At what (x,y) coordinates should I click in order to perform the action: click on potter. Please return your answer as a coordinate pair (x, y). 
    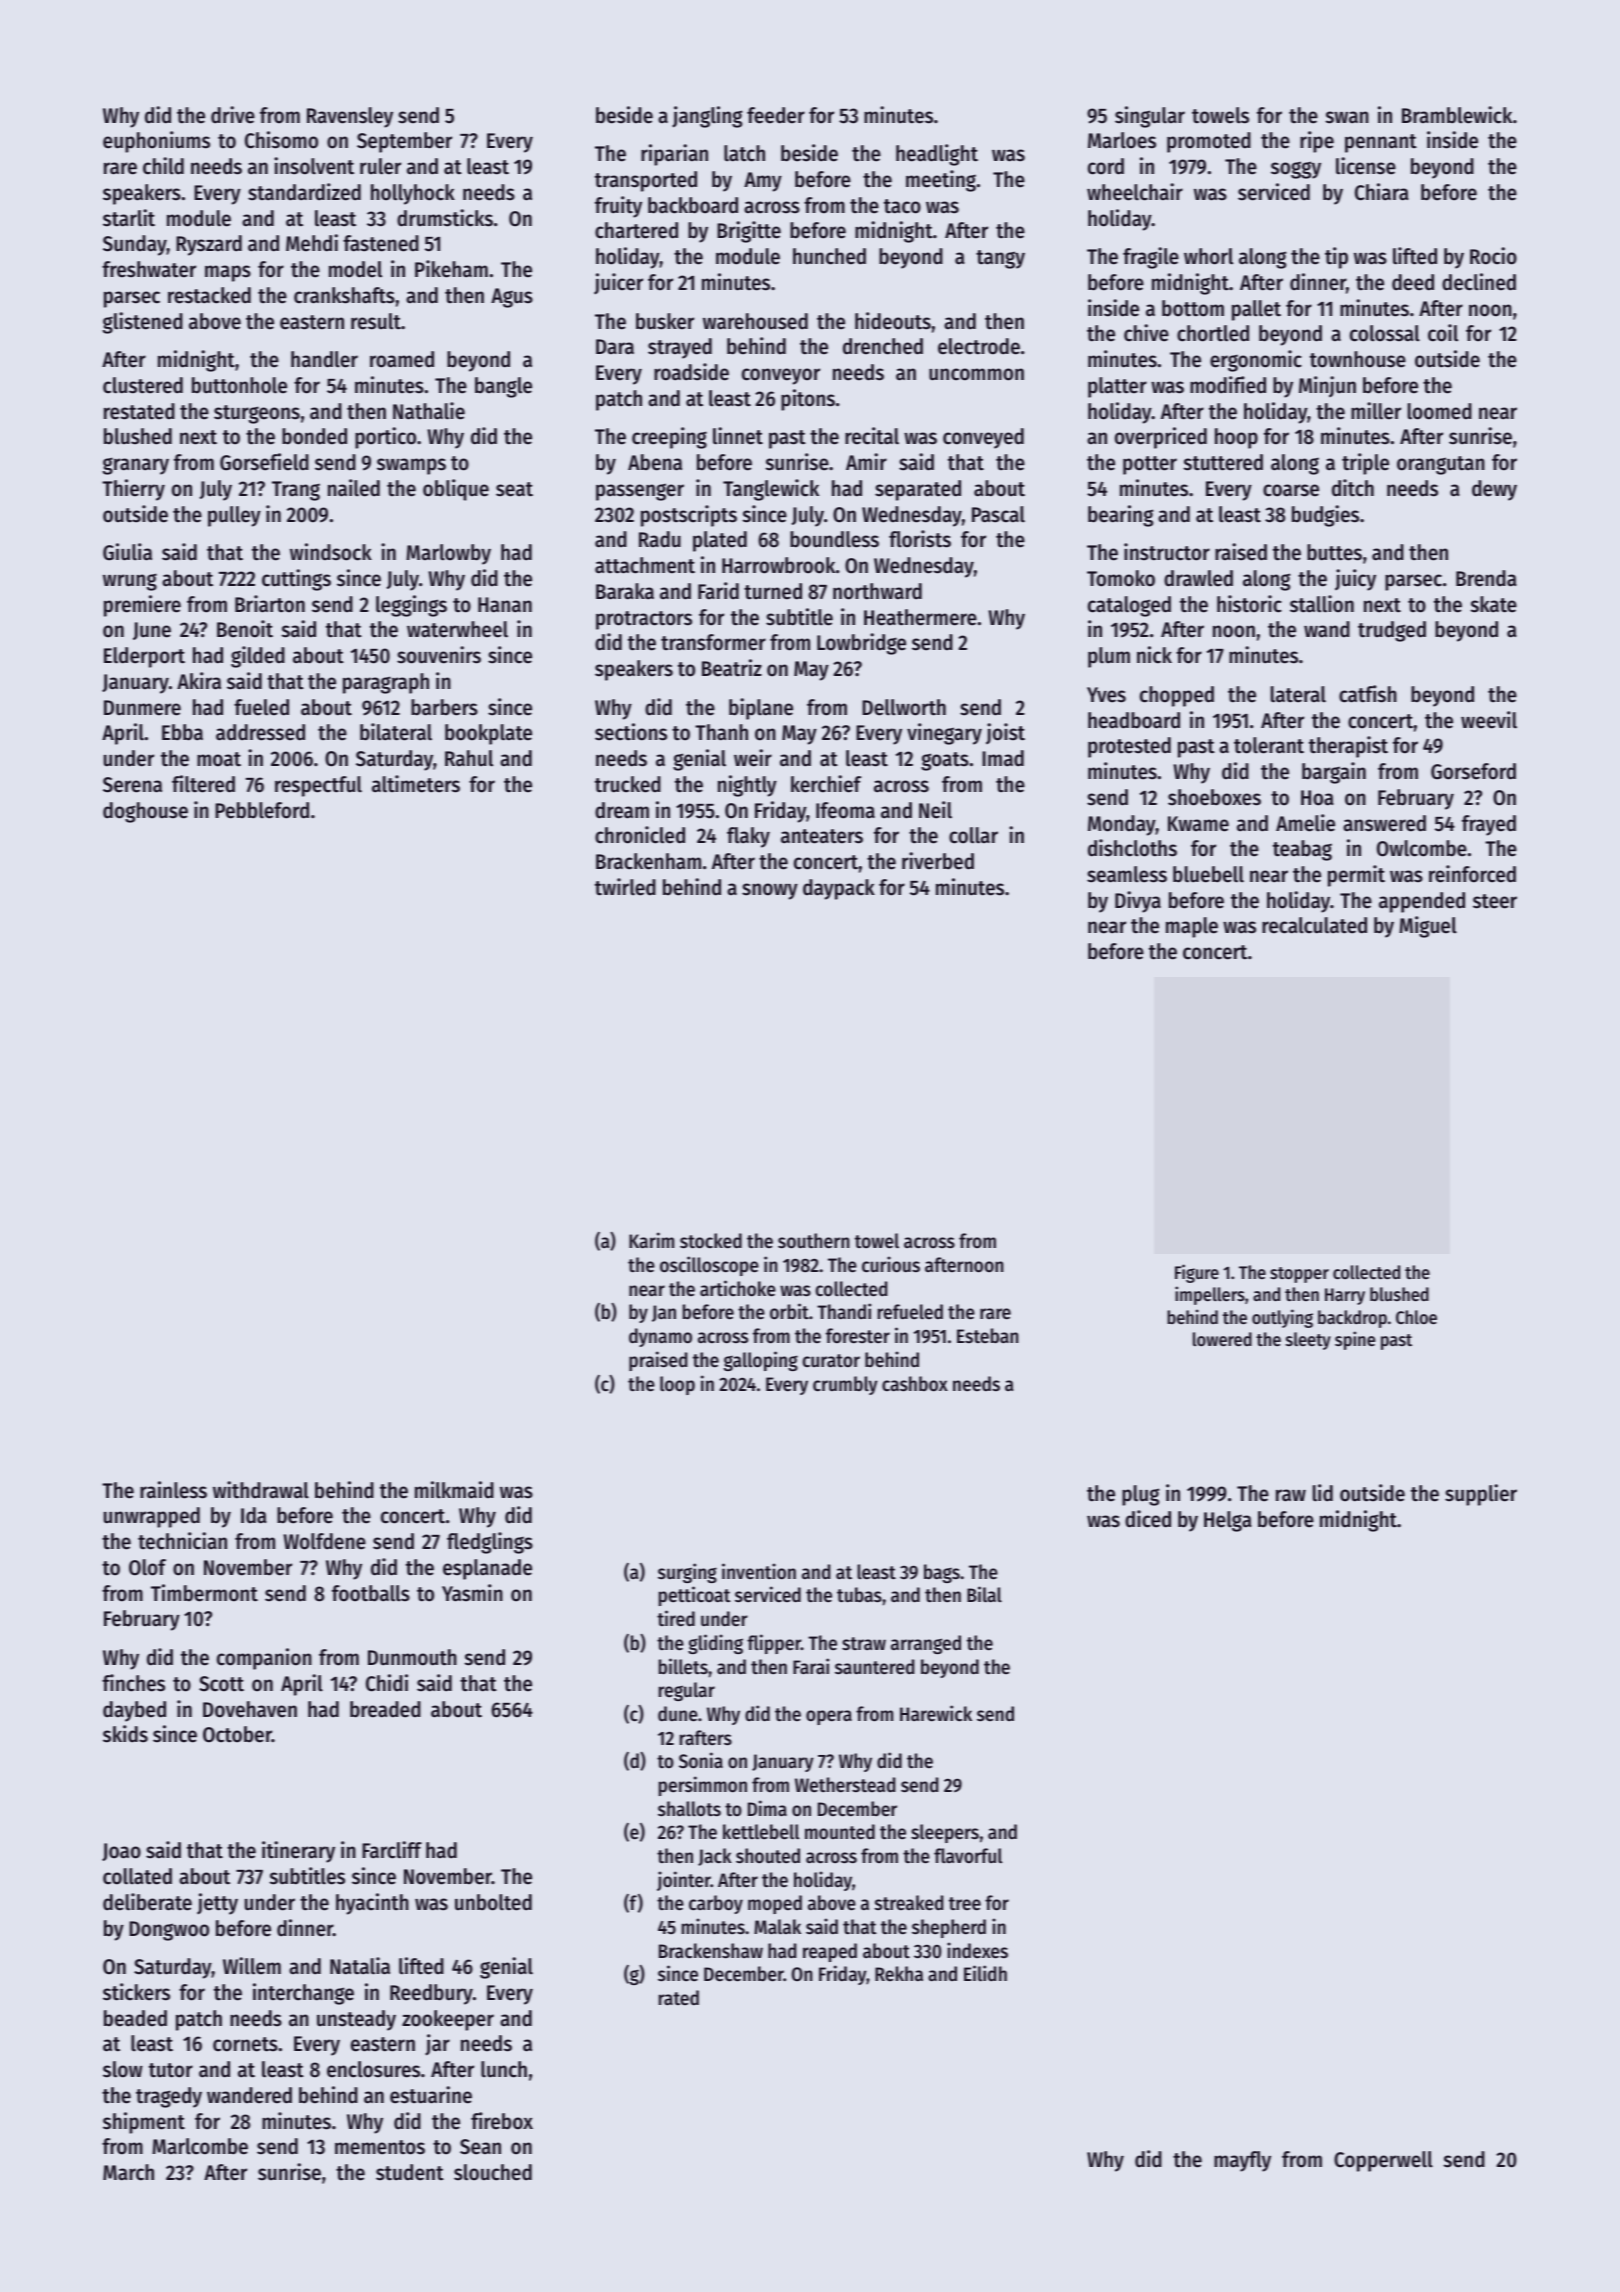
    Looking at the image, I should click on (1150, 465).
